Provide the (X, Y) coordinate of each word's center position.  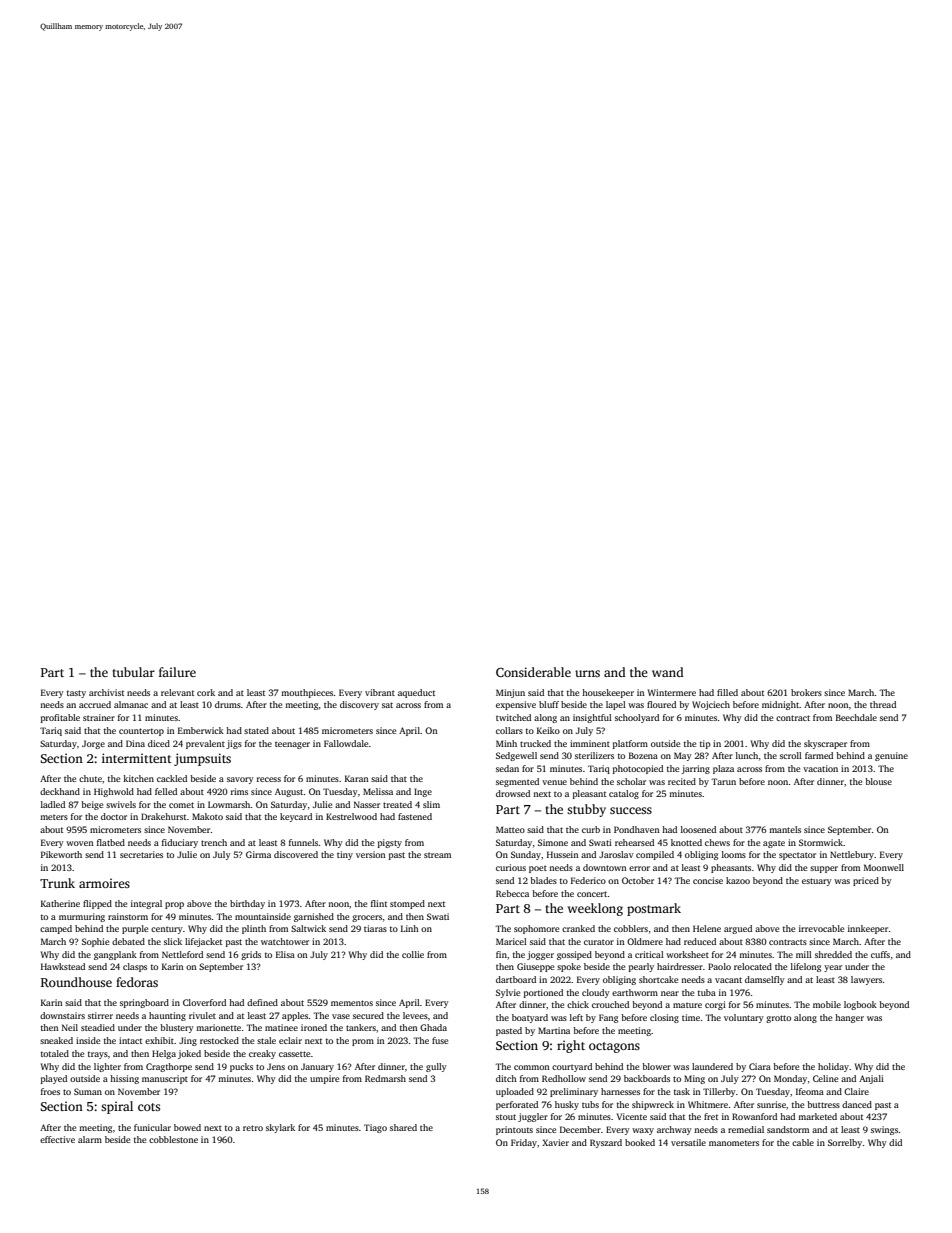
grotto (778, 1019)
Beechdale (856, 717)
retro (253, 1128)
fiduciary (180, 843)
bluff (549, 704)
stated (256, 730)
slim (431, 804)
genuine (891, 756)
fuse (440, 1040)
